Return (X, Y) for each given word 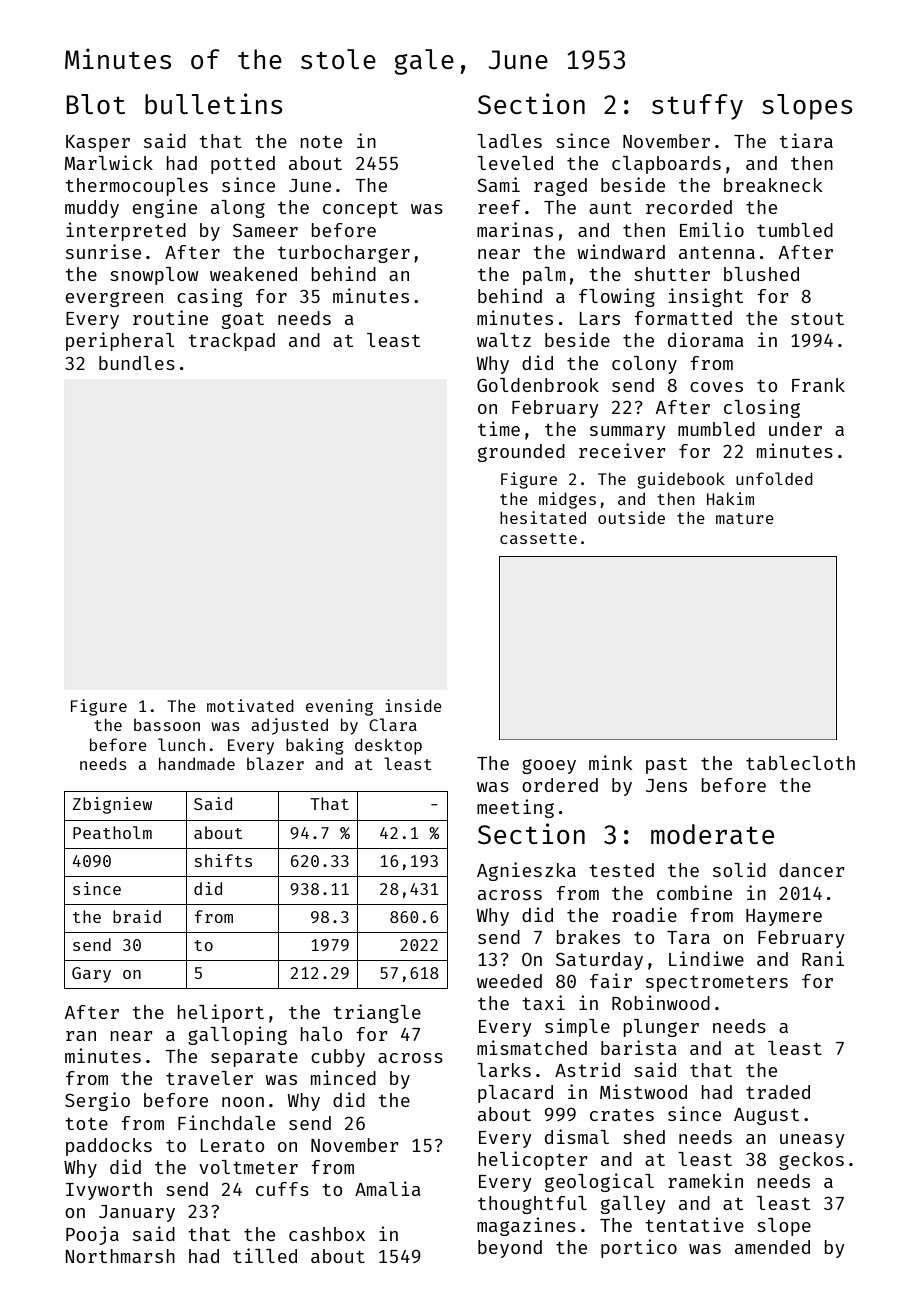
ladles (509, 141)
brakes (588, 937)
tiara (806, 140)
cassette (538, 538)
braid (137, 916)
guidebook (681, 480)
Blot (95, 104)
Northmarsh (120, 1256)
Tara (688, 937)
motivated (250, 705)
